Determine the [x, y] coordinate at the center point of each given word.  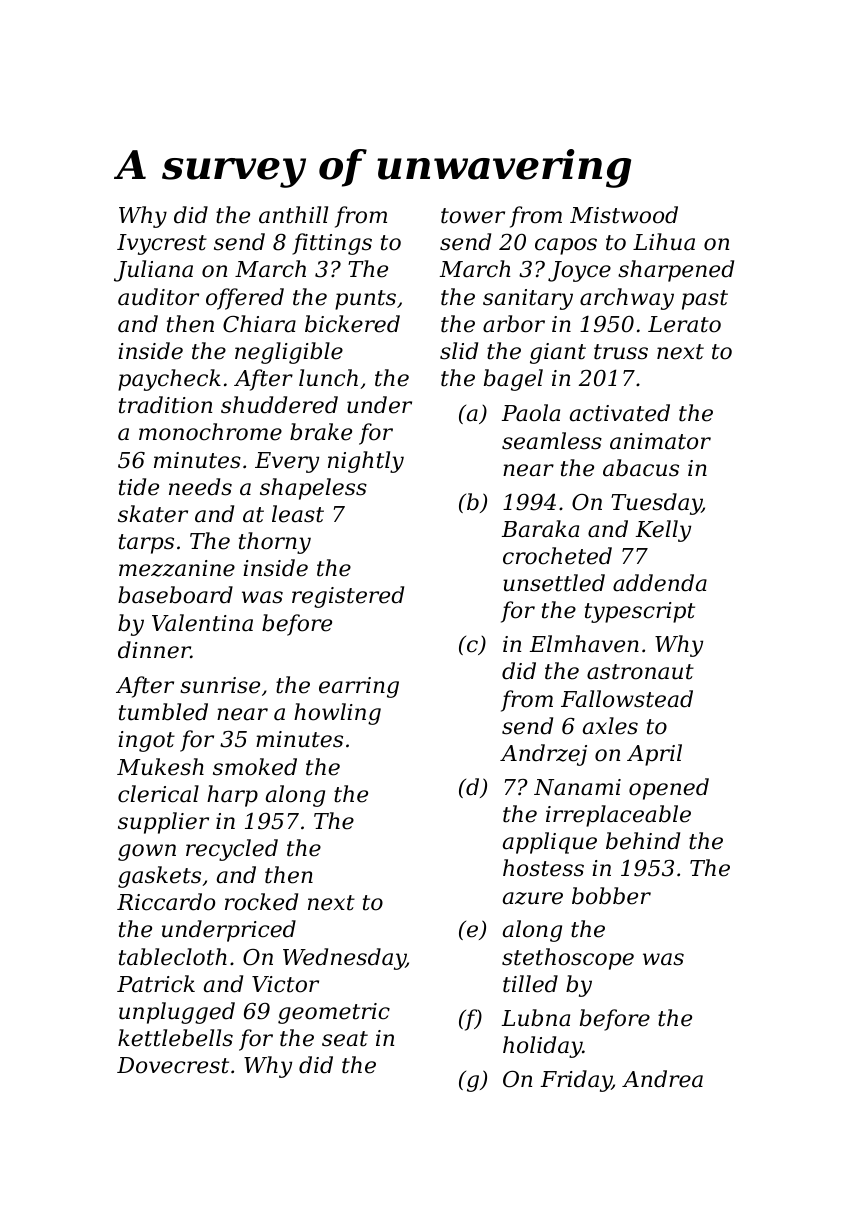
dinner [154, 650]
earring [359, 687]
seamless [552, 441]
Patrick [156, 984]
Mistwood [624, 215]
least [298, 514]
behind [643, 841]
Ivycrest [162, 244]
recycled [232, 850]
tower [473, 216]
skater [153, 514]
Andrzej [543, 755]
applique [550, 843]
